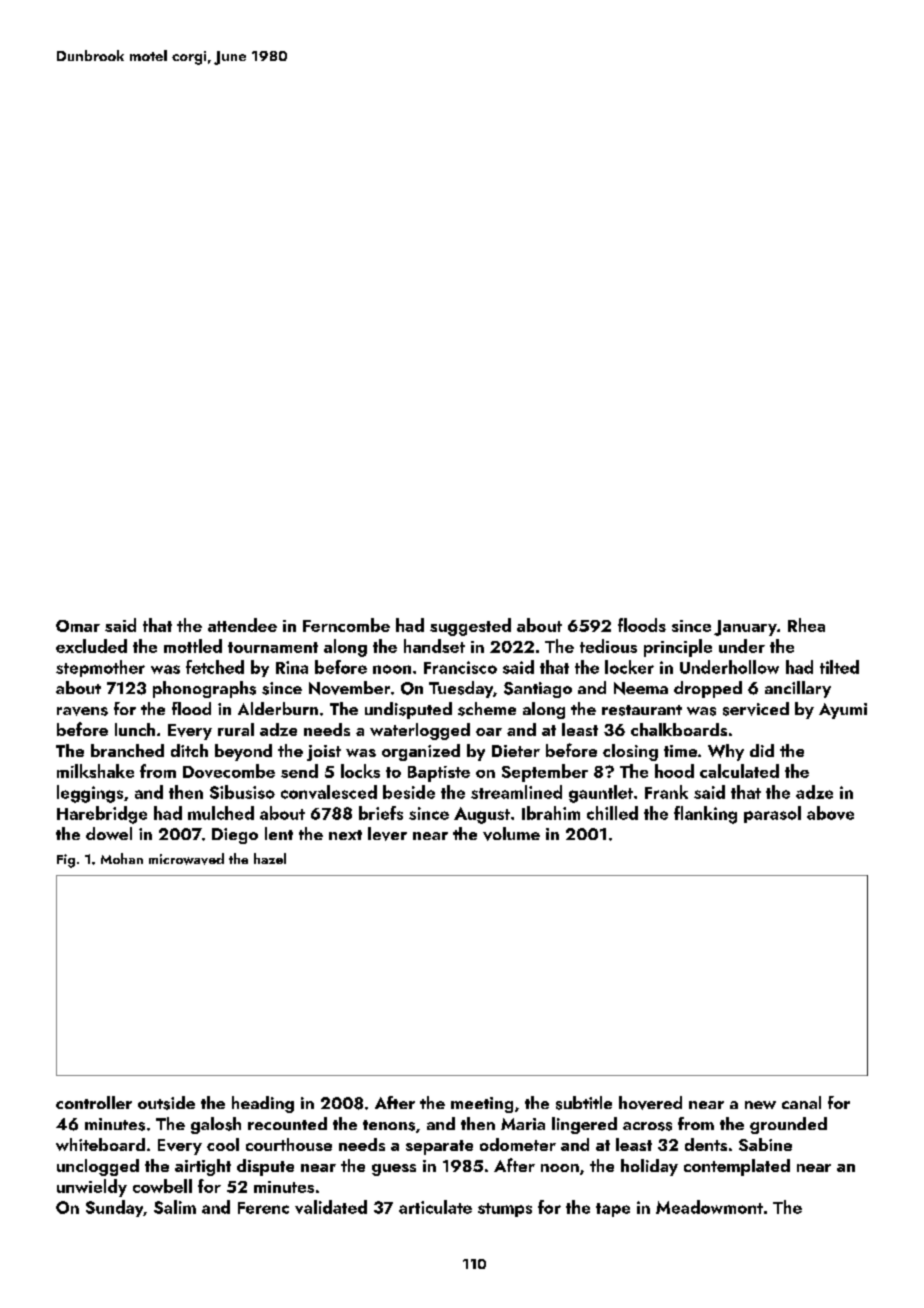 Image resolution: width=924 pixels, height=1308 pixels. I want to click on heading, so click(263, 1104).
